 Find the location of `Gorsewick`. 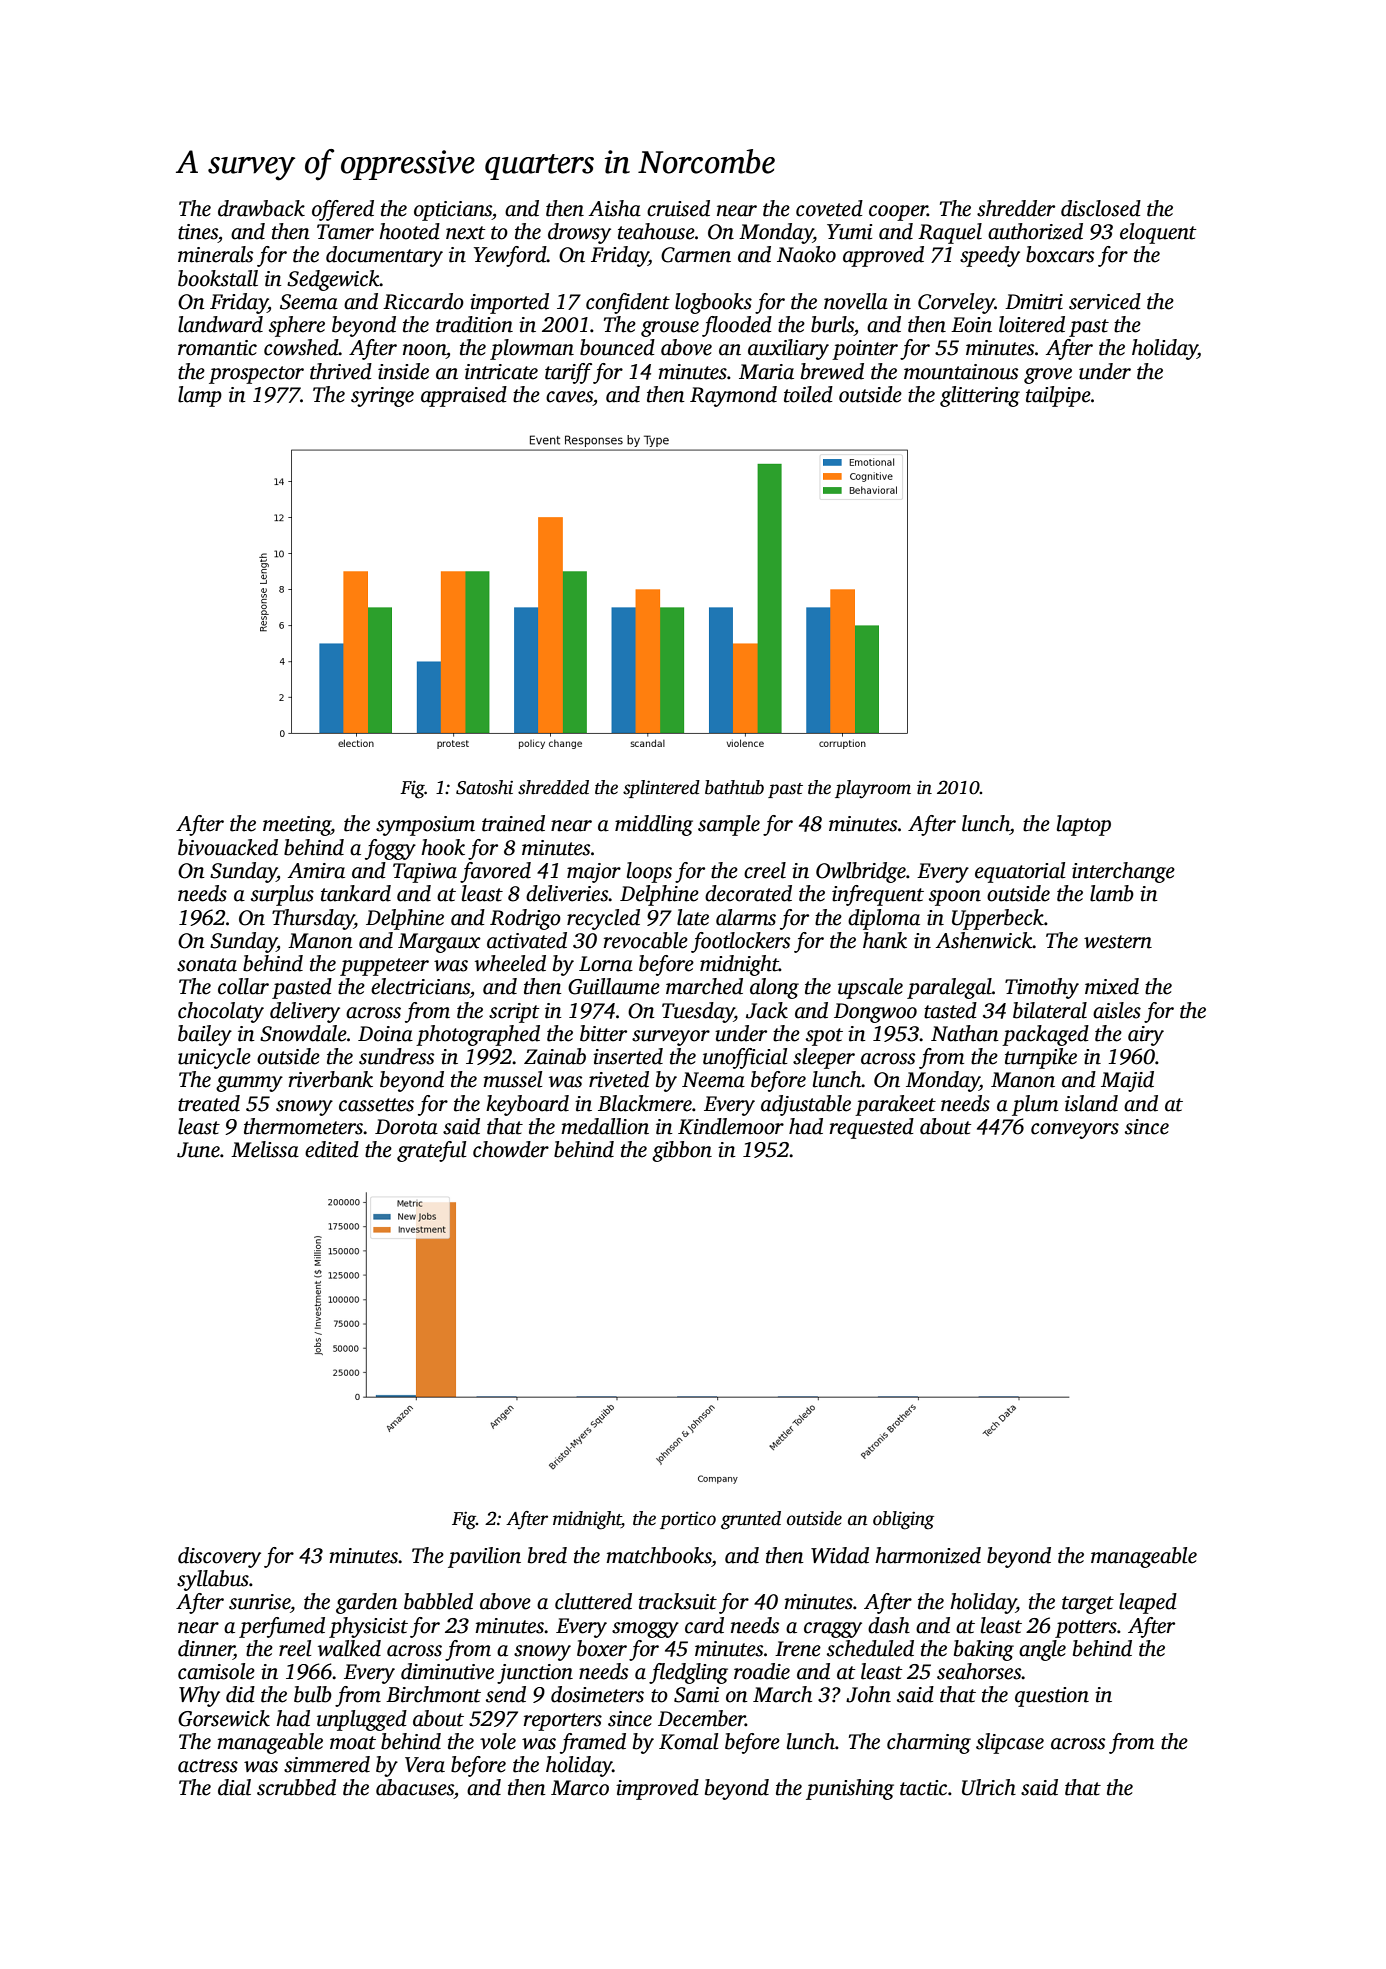

Gorsewick is located at coordinates (224, 1718).
